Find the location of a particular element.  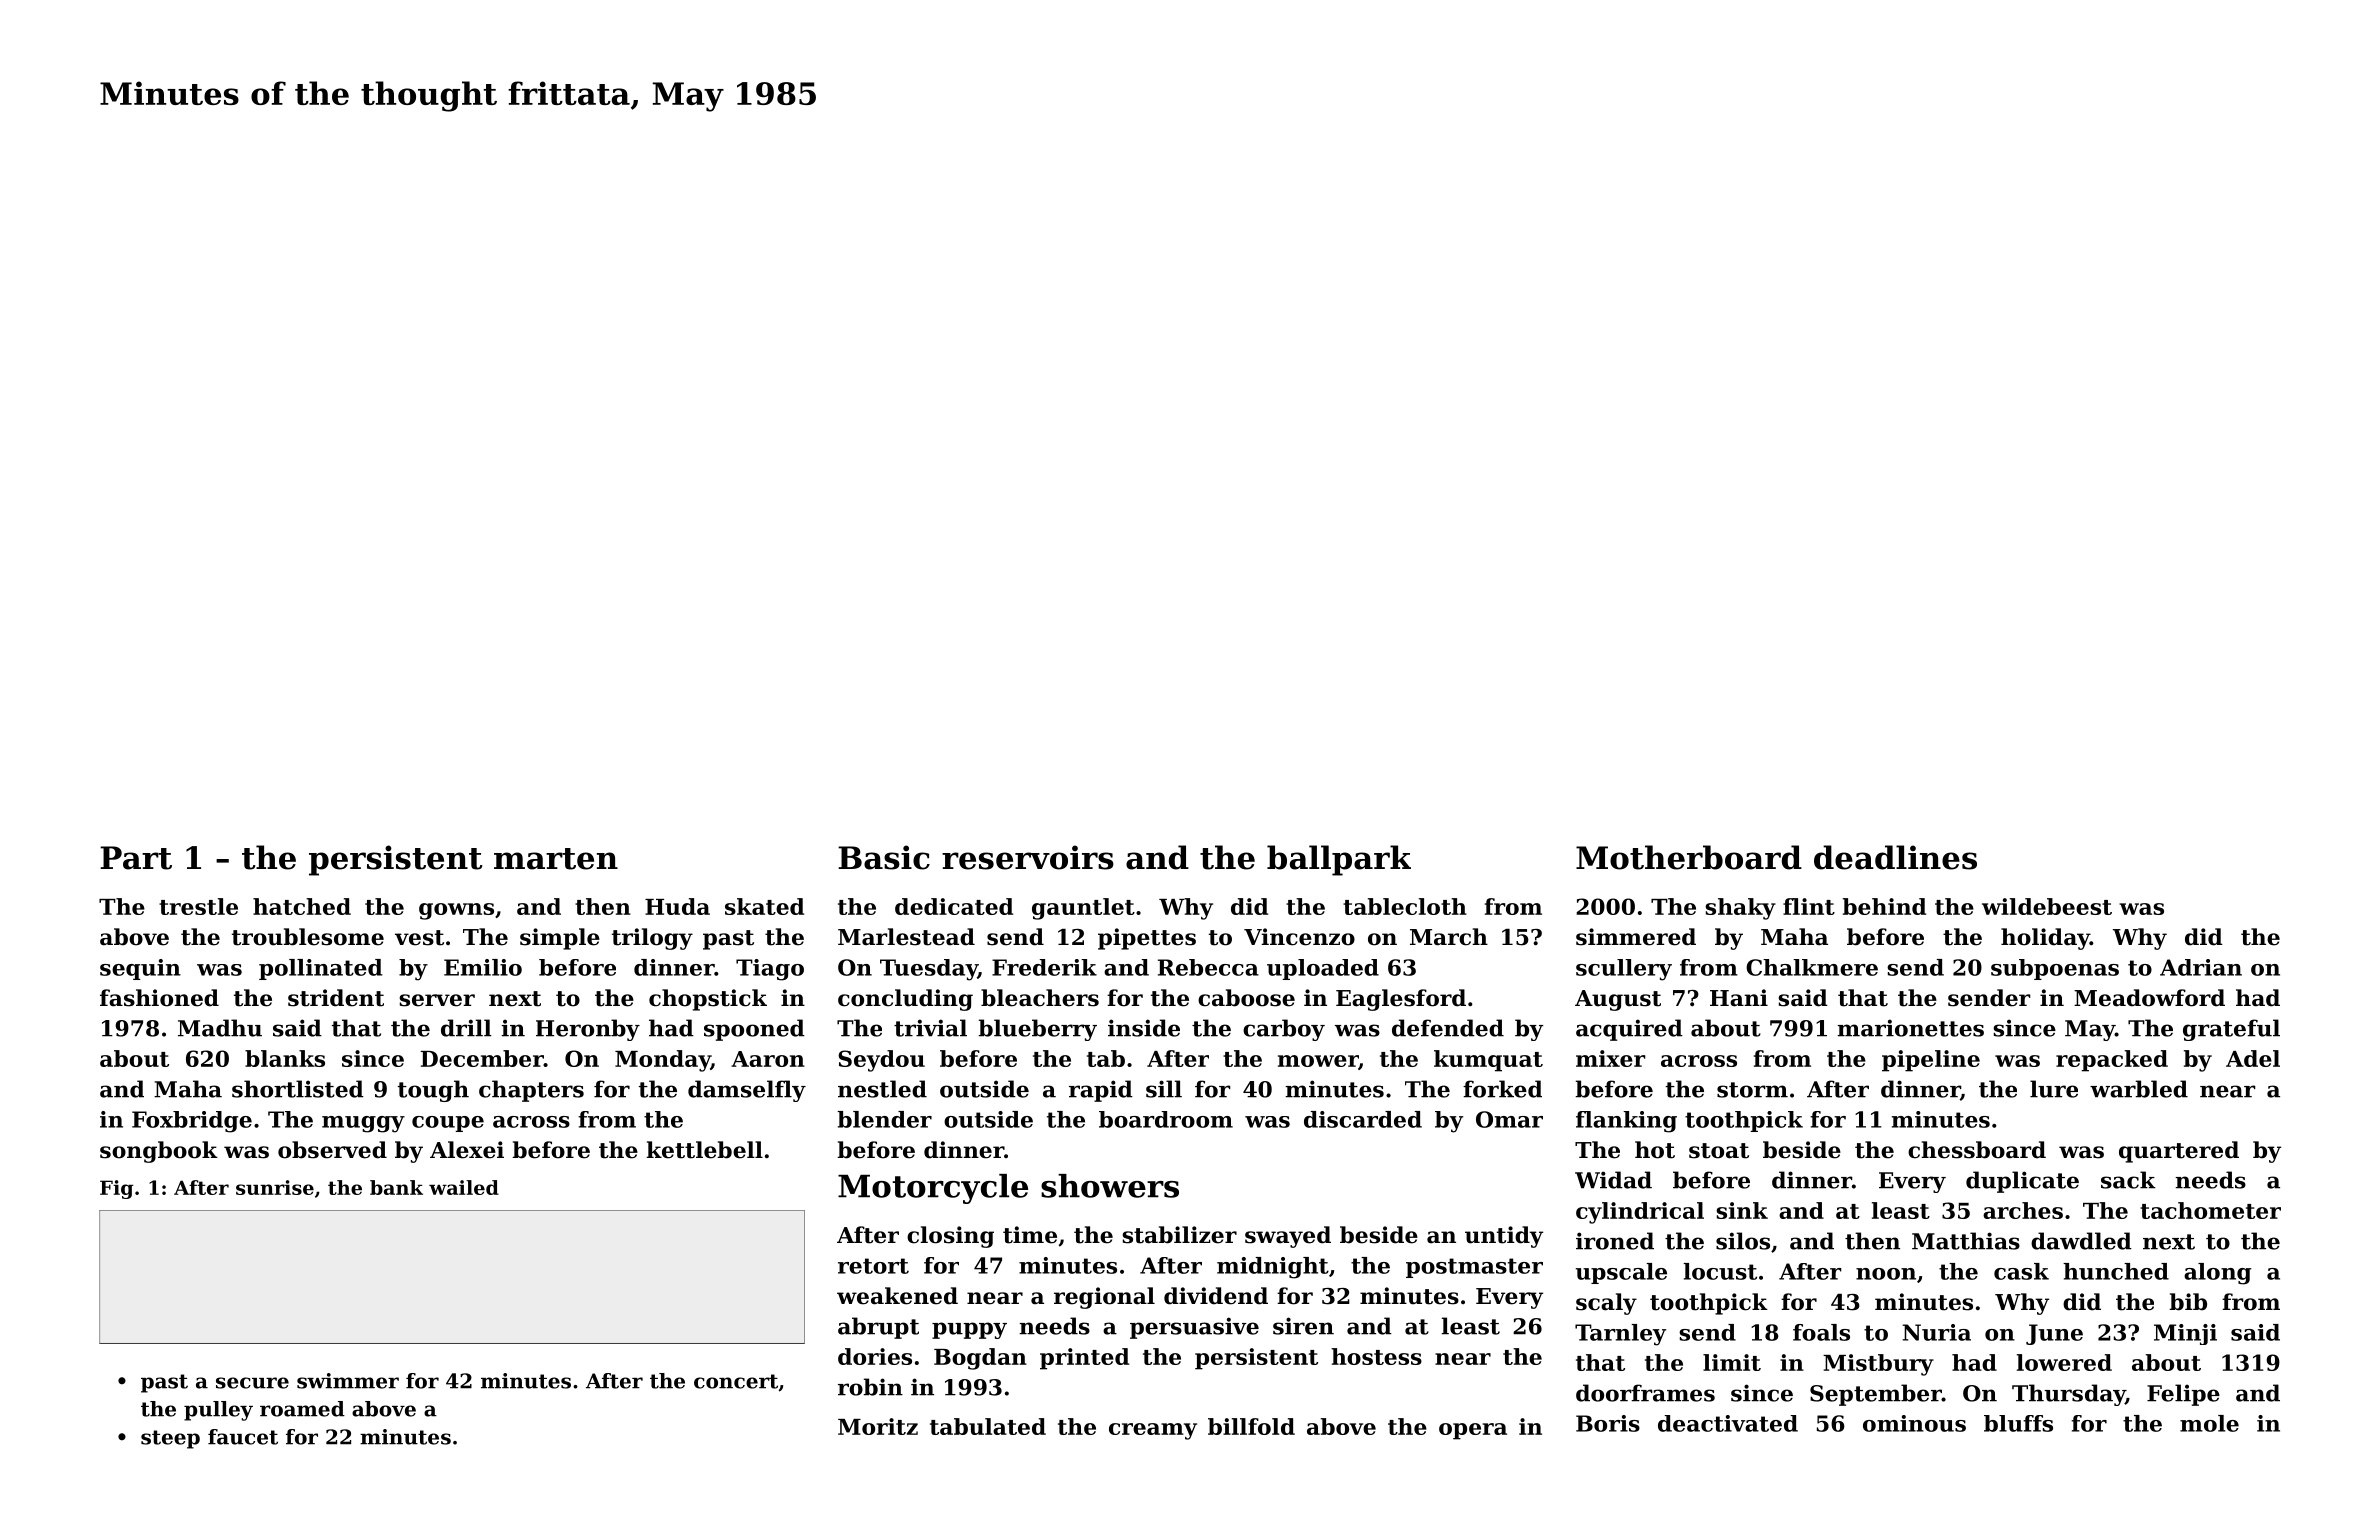

Minji is located at coordinates (2185, 1334).
